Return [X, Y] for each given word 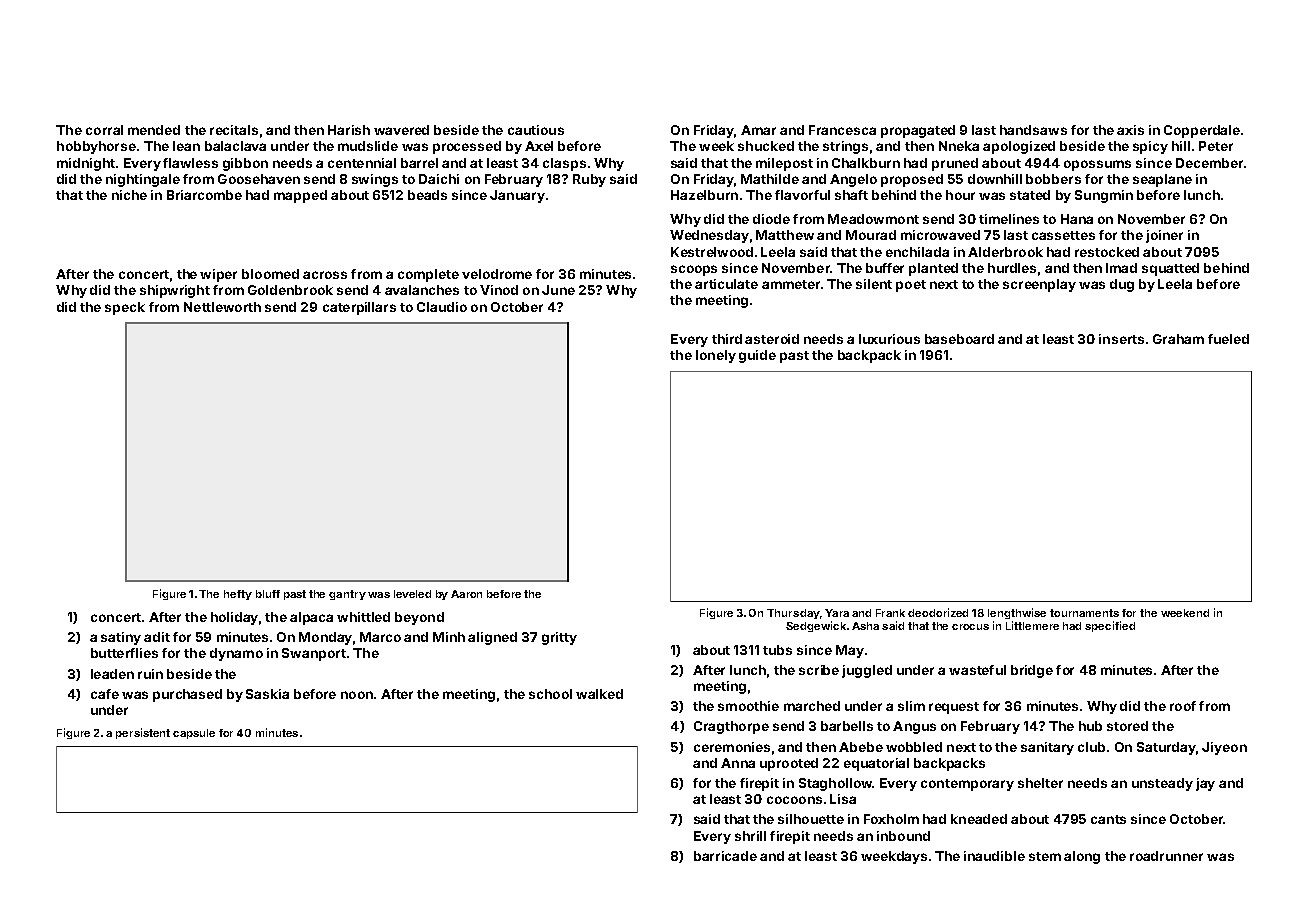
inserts [1121, 339]
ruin [150, 674]
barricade [725, 856]
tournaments [1084, 613]
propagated [918, 131]
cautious [536, 130]
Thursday [793, 614]
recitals [234, 130]
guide [757, 356]
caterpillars [359, 308]
